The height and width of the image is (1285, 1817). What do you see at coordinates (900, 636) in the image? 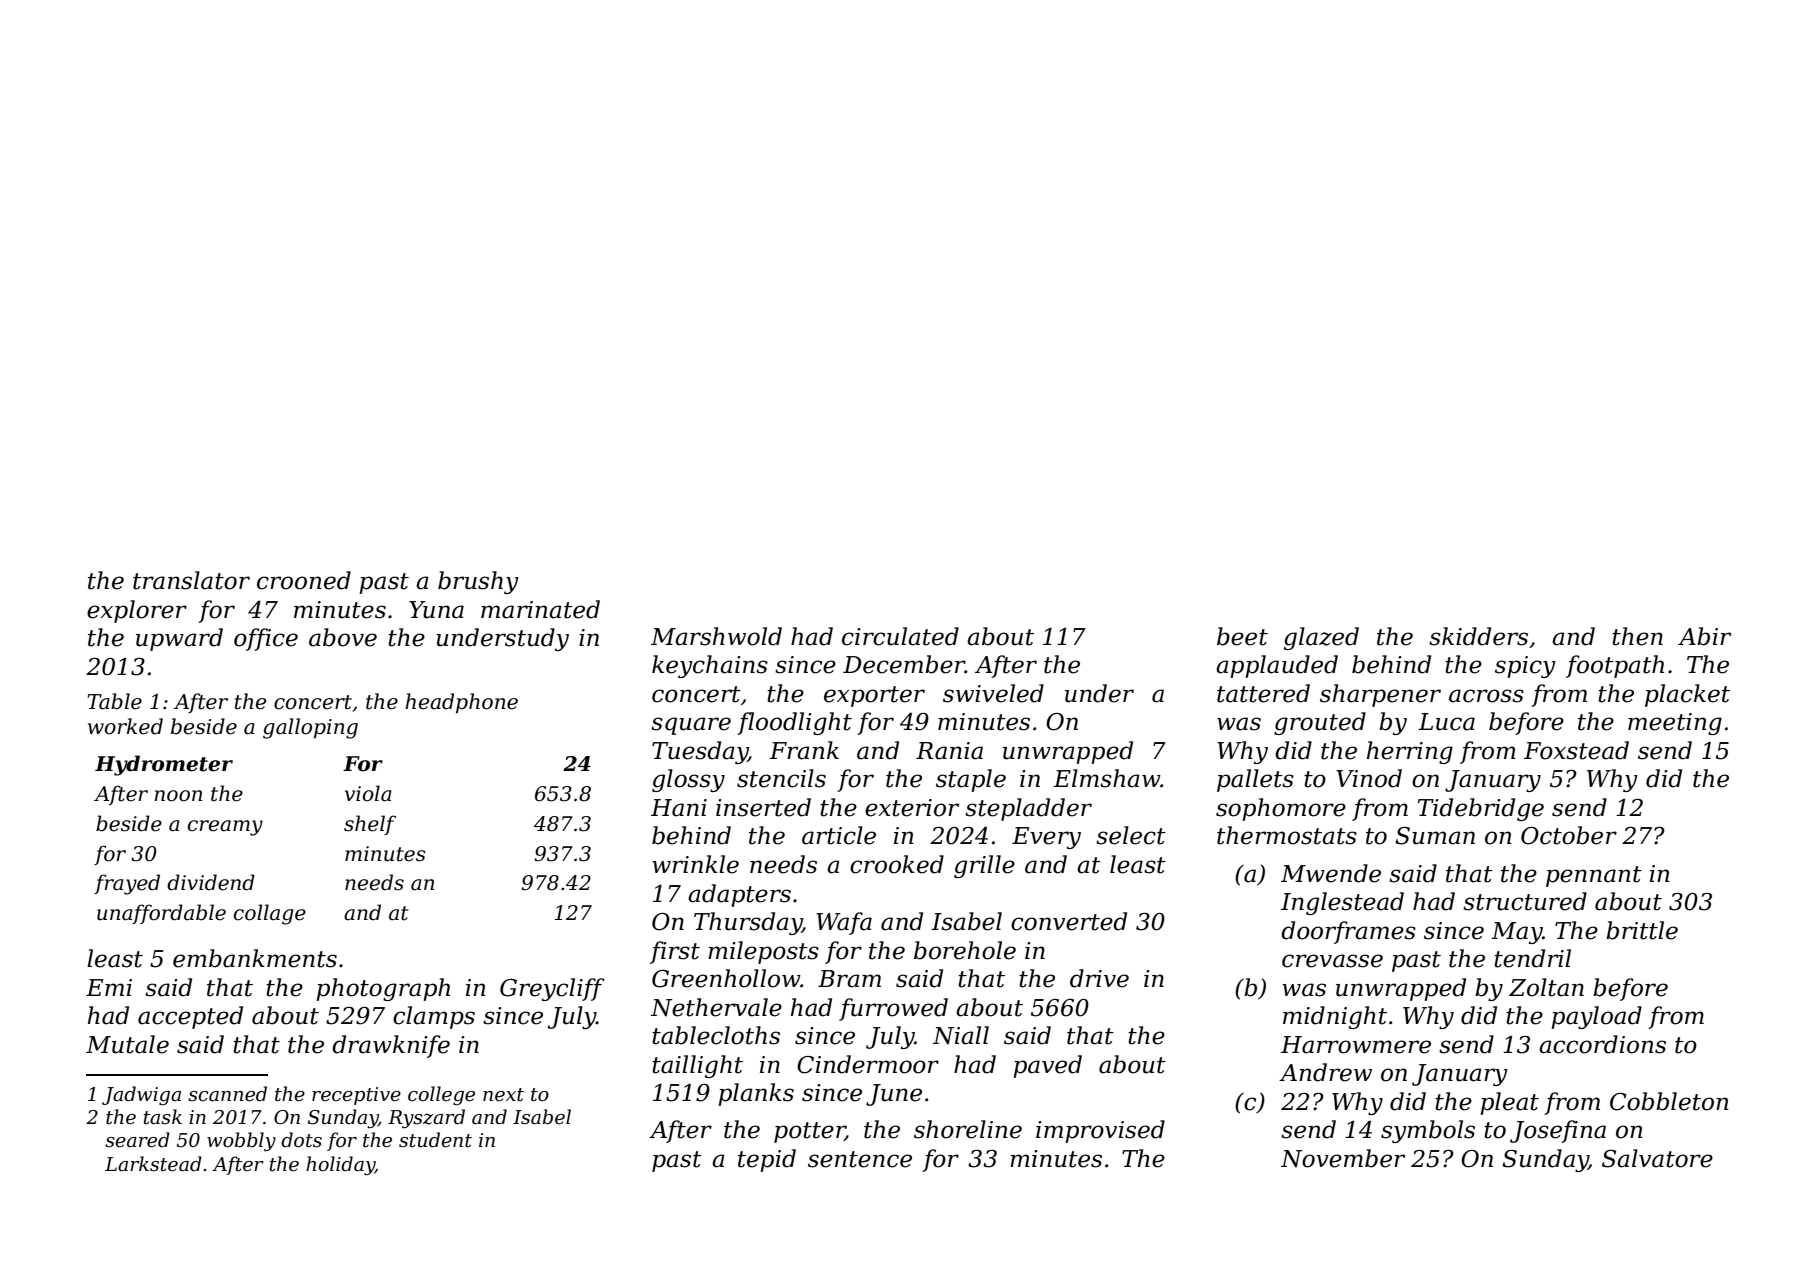
I see `circulated` at bounding box center [900, 636].
